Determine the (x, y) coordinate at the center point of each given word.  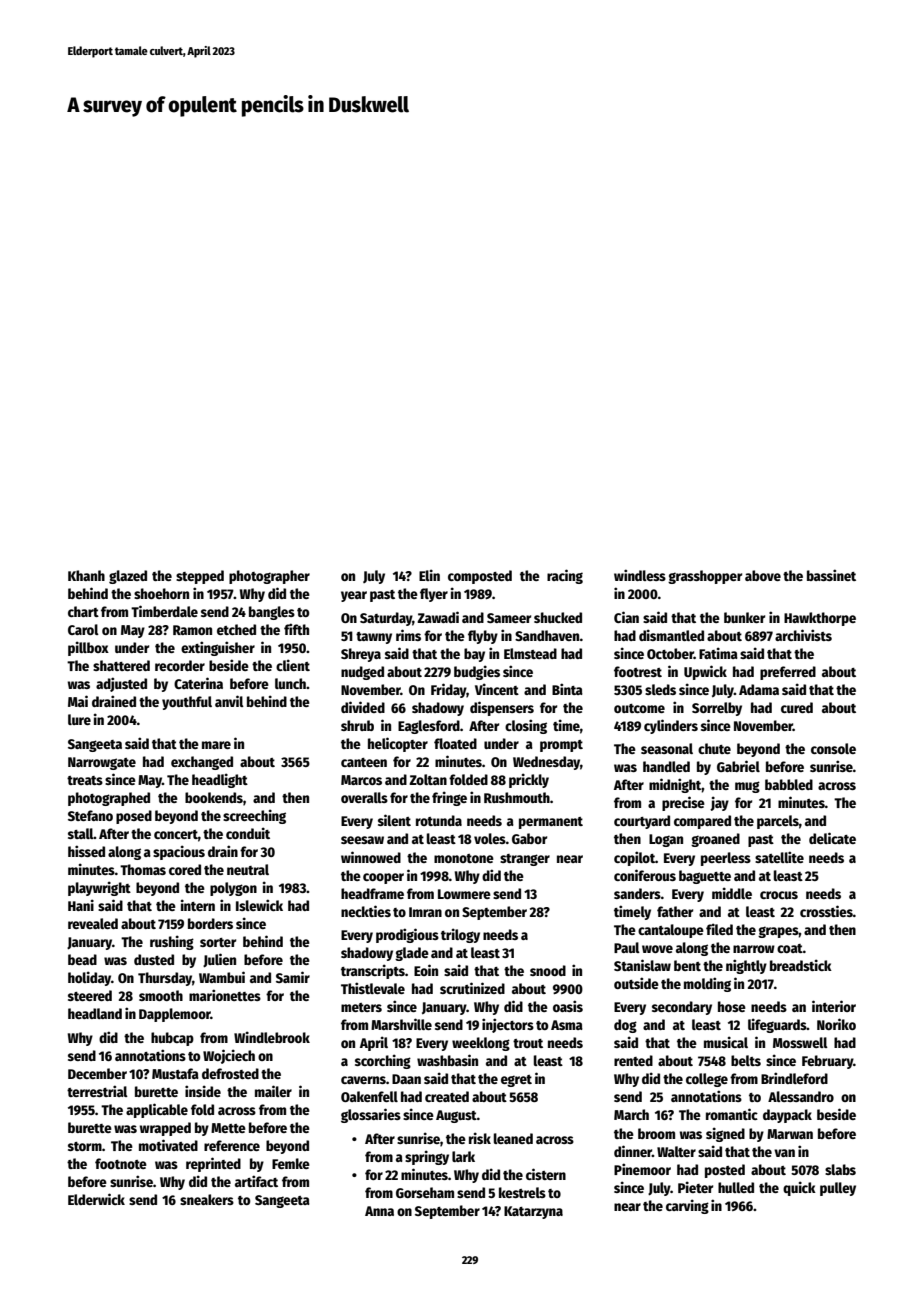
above (763, 575)
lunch (290, 683)
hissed (86, 851)
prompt (561, 746)
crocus (779, 895)
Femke (291, 1163)
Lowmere (464, 894)
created (447, 1096)
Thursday (165, 979)
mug (747, 787)
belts (746, 1060)
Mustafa (175, 1073)
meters (361, 1007)
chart (83, 611)
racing (565, 576)
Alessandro (801, 1096)
